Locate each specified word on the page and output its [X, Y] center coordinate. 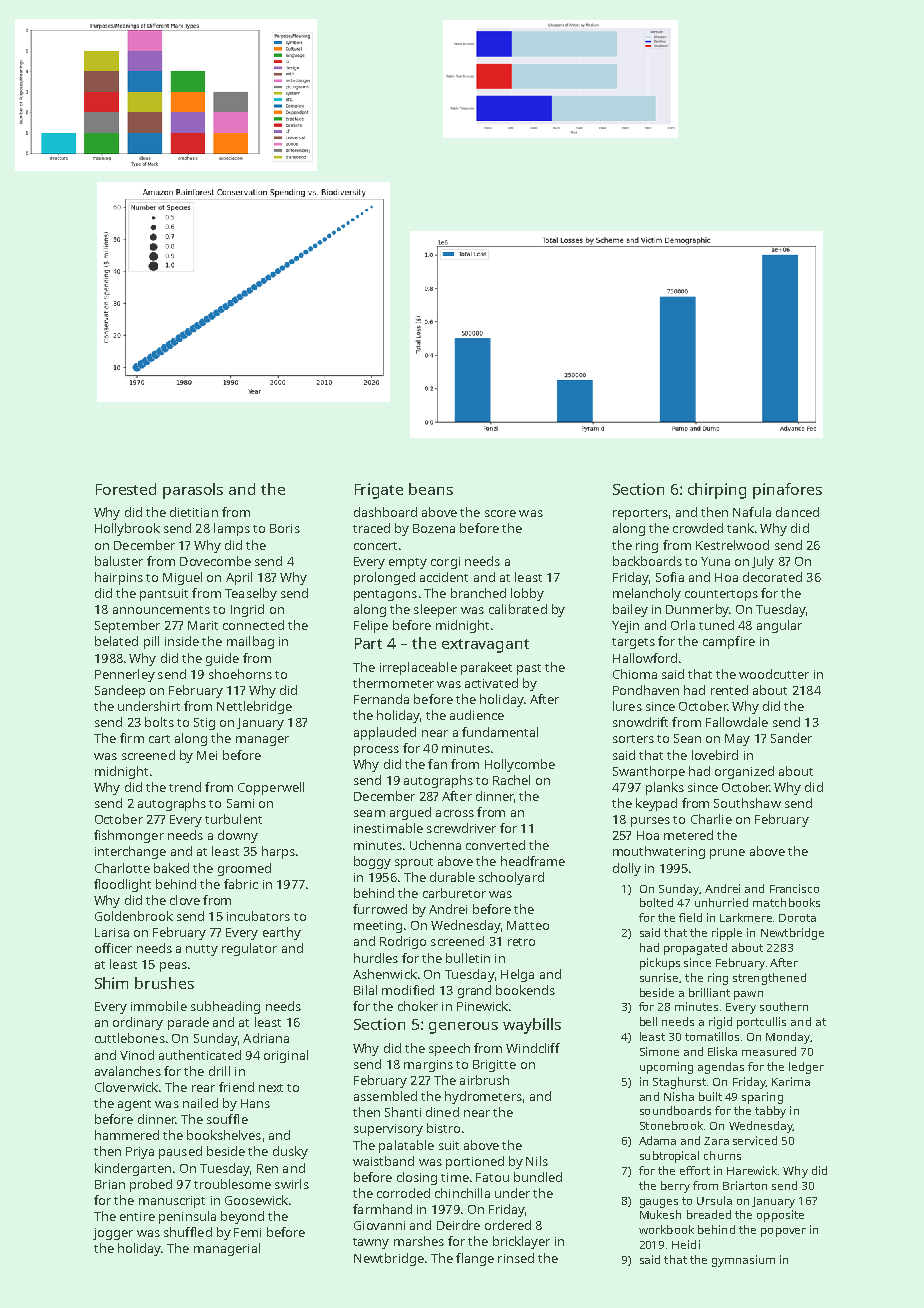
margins [428, 1066]
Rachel [511, 780]
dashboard [385, 512]
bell [648, 1021]
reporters [640, 514]
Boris [285, 528]
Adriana [266, 1038]
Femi [247, 1232]
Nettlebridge [254, 707]
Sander [791, 738]
